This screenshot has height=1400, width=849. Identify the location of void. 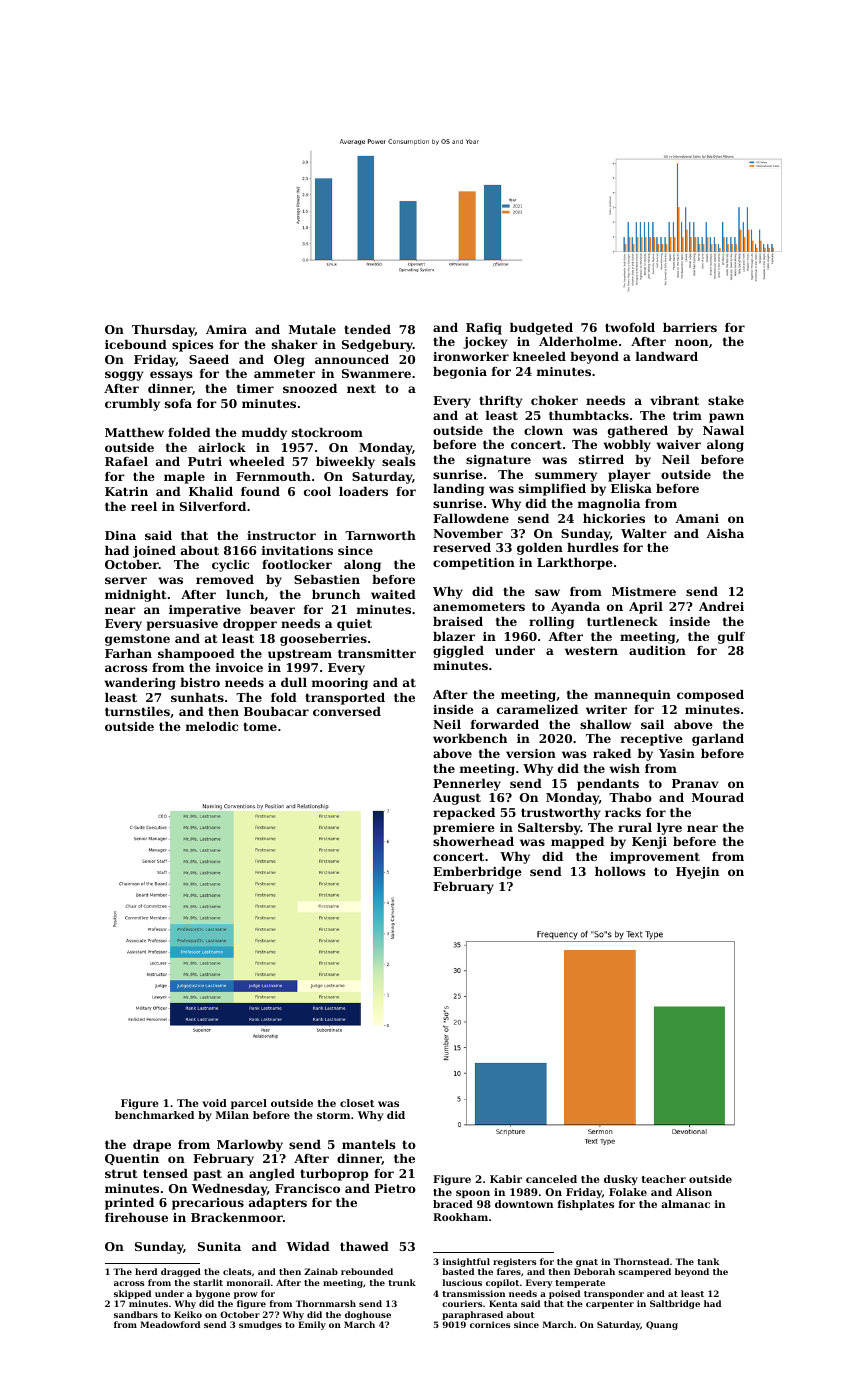
(214, 1103).
